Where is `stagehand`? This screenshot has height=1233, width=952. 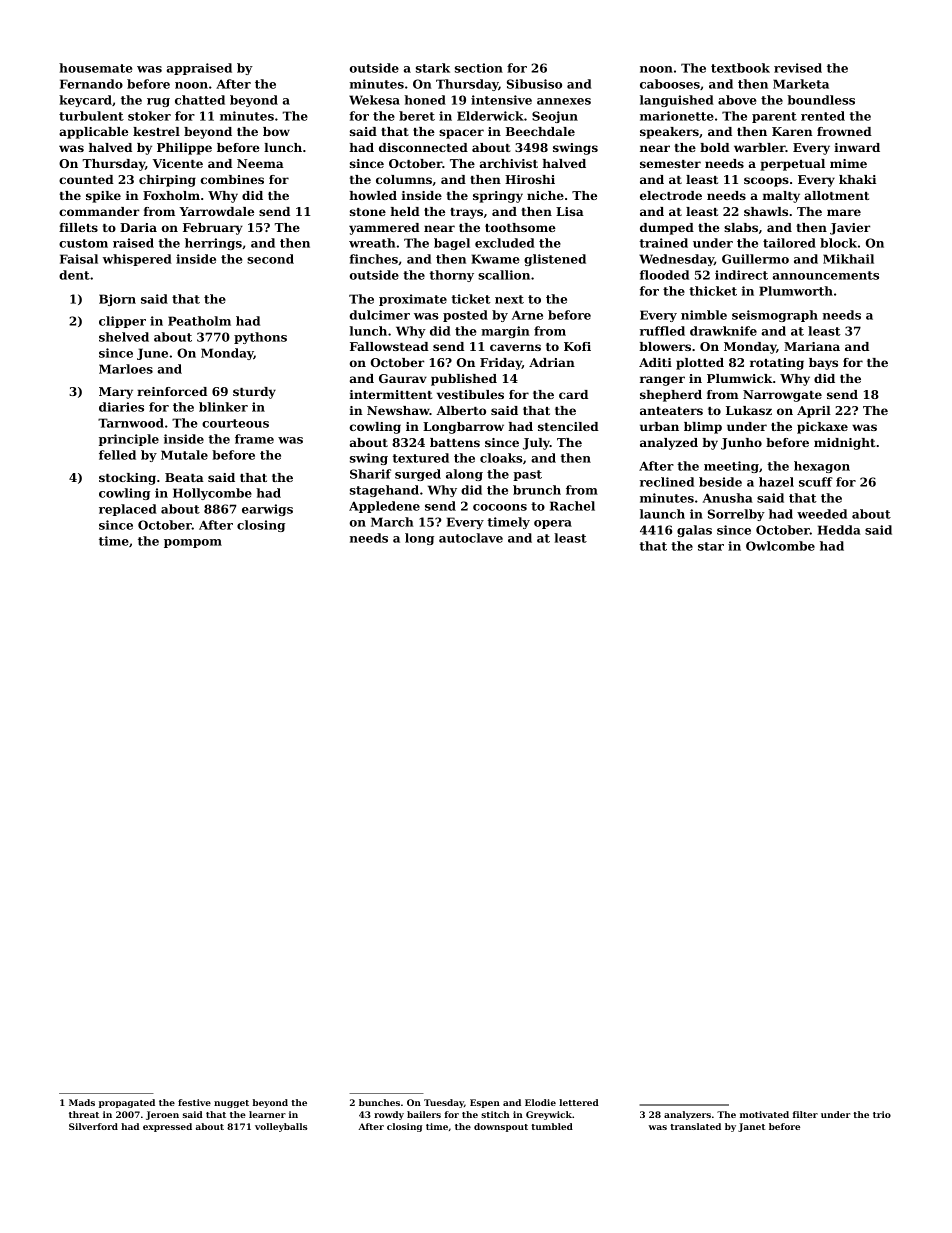 stagehand is located at coordinates (384, 491).
